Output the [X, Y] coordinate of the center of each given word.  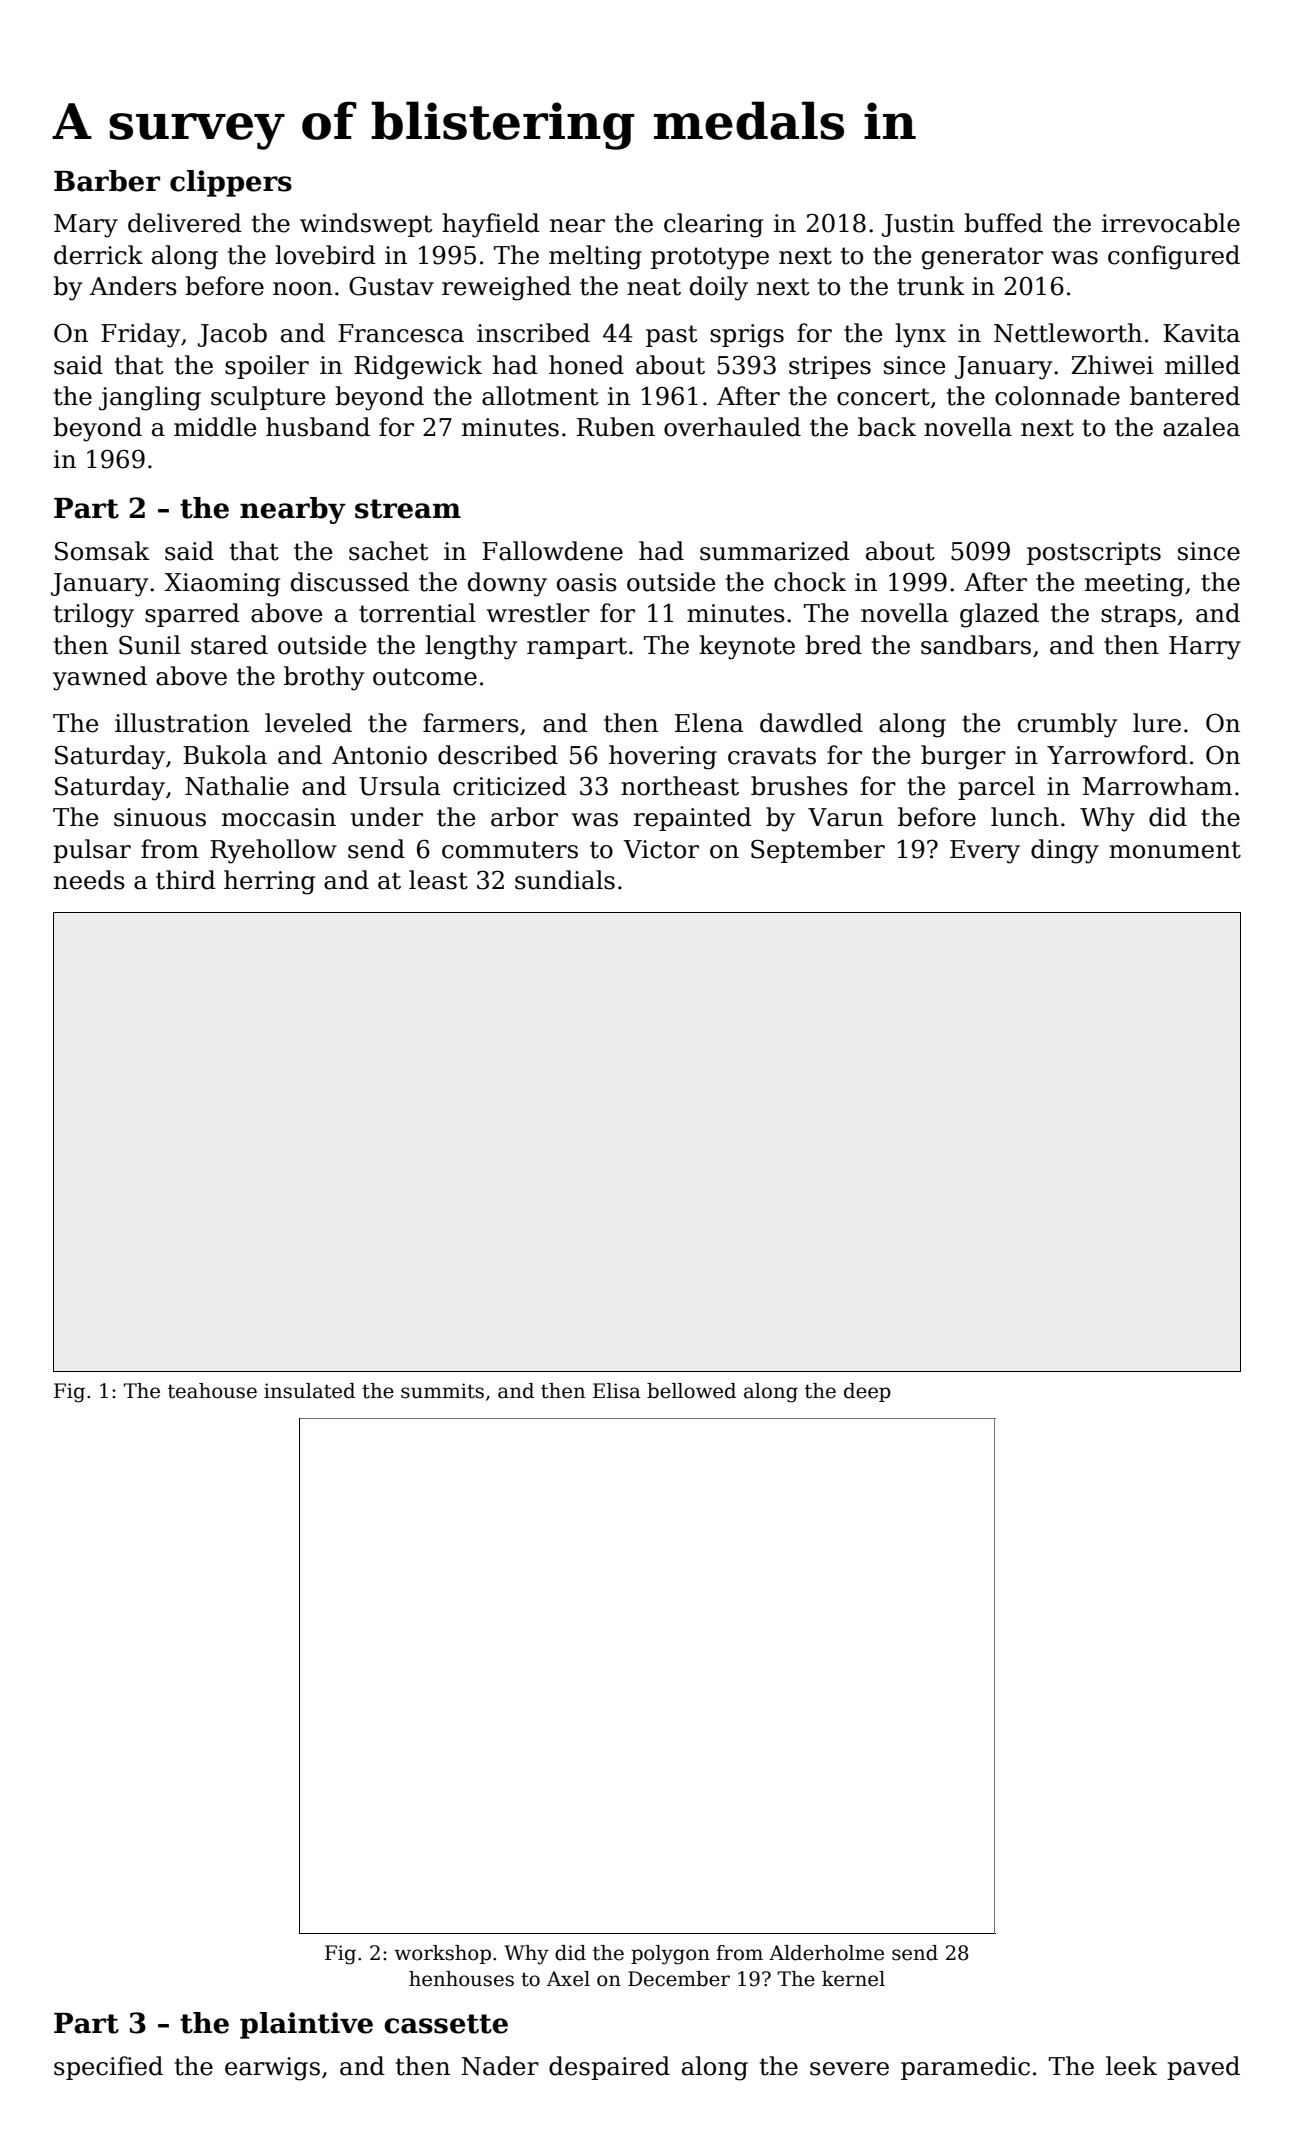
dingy [1065, 851]
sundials [565, 880]
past [672, 336]
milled [1202, 365]
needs [89, 880]
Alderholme [826, 1953]
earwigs [272, 2069]
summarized [775, 551]
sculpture [268, 398]
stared [229, 645]
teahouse [212, 1391]
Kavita [1201, 333]
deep [867, 1392]
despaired [609, 2068]
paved [1203, 2068]
